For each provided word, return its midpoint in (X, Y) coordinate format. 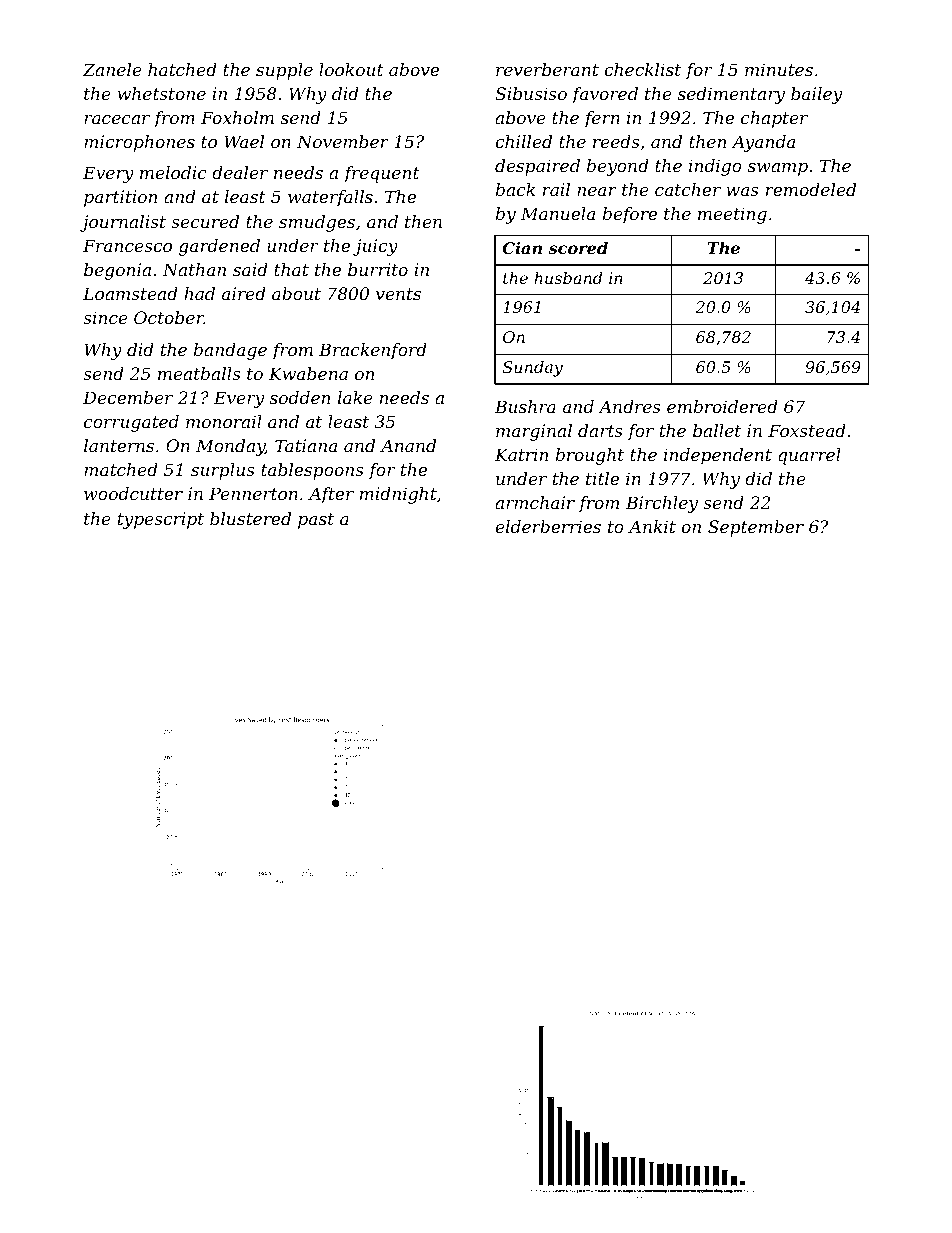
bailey (816, 95)
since (105, 317)
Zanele (112, 69)
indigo (715, 167)
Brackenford (373, 351)
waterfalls (330, 198)
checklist (643, 69)
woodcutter (133, 493)
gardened (219, 247)
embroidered (722, 406)
